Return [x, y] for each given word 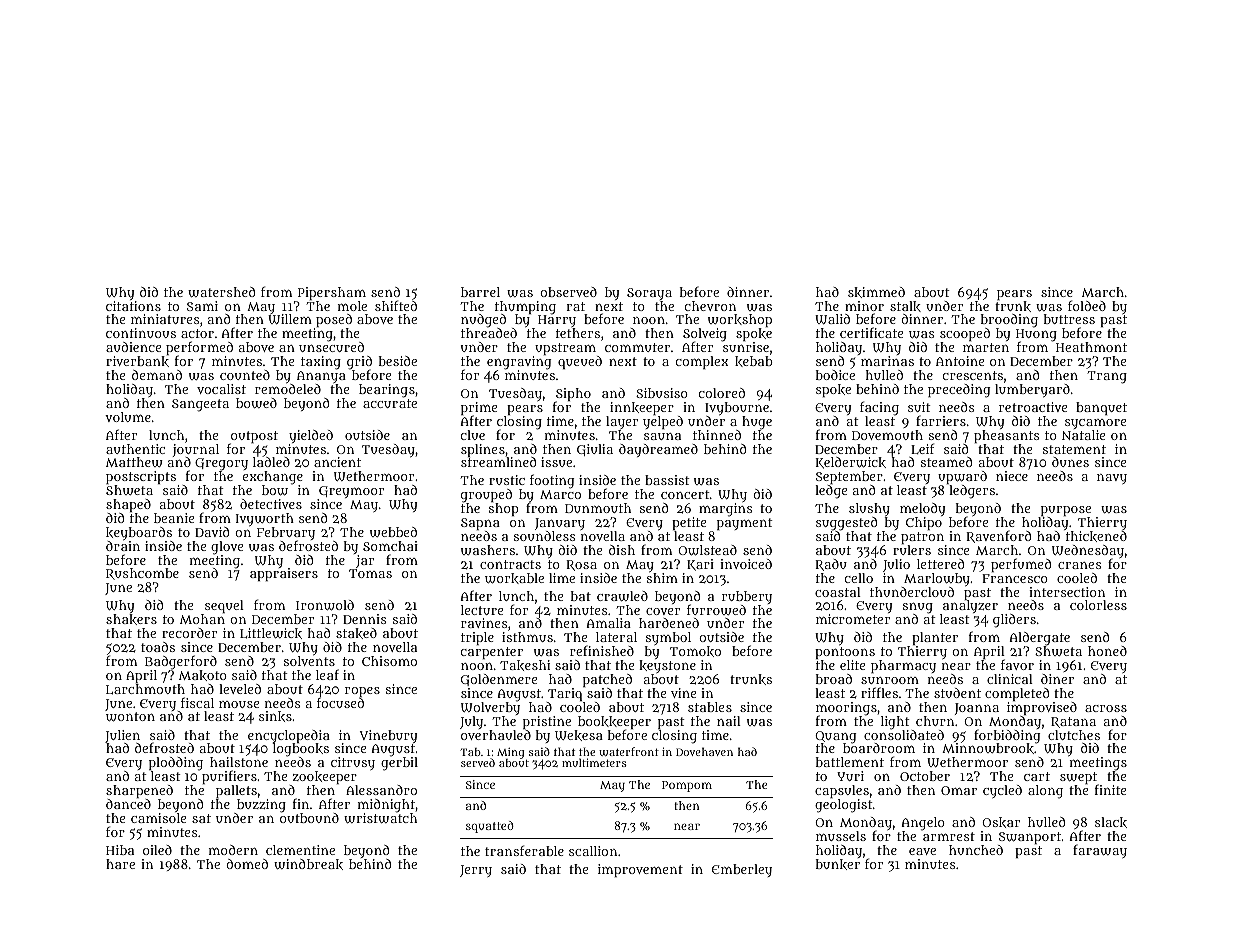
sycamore [1095, 424]
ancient [337, 462]
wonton [130, 717]
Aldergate [1039, 639]
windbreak [308, 864]
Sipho [573, 395]
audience [133, 347]
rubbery [747, 597]
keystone [667, 666]
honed [1107, 651]
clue [473, 435]
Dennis [364, 619]
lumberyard [1032, 390]
